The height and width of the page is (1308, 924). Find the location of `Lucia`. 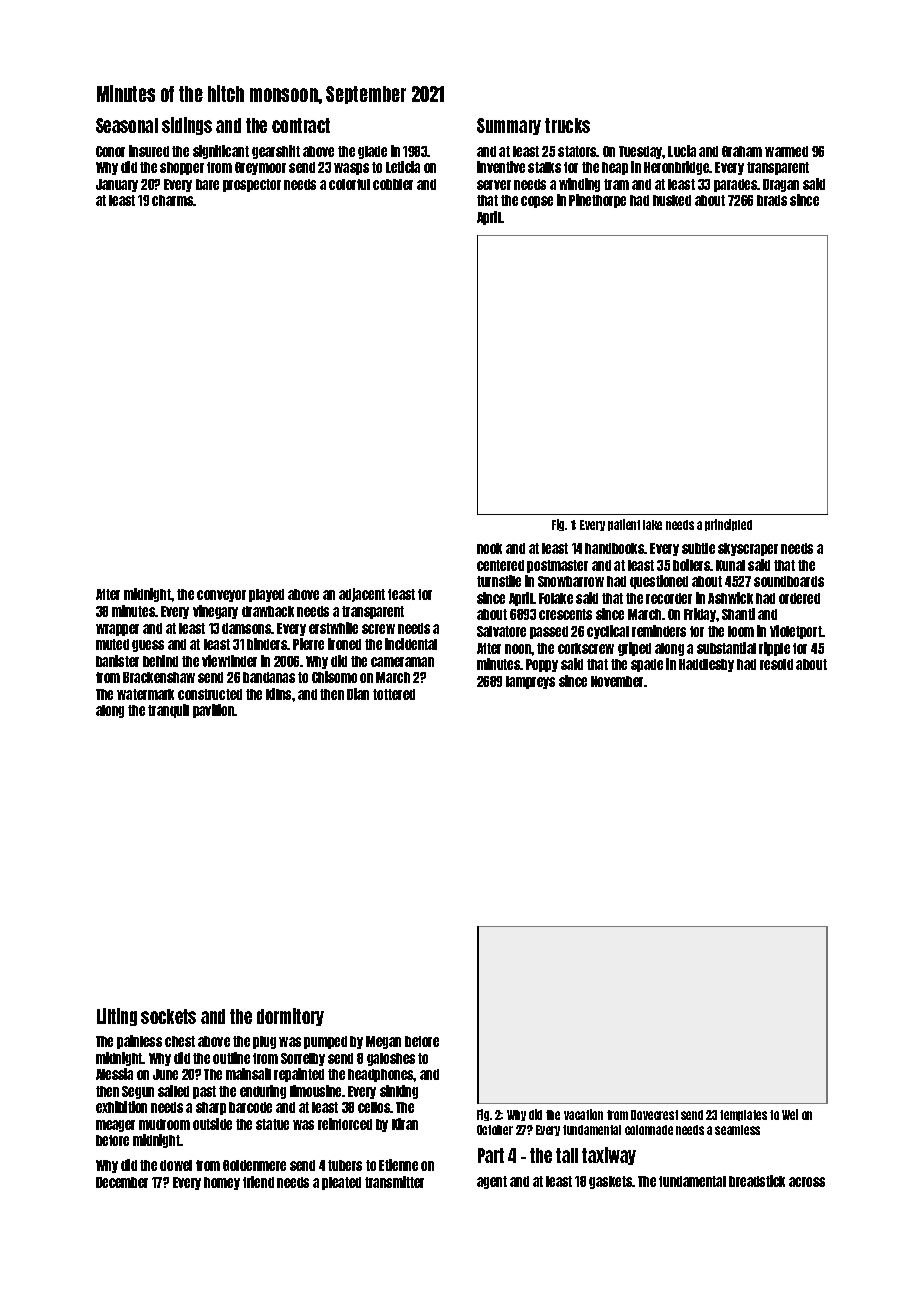

Lucia is located at coordinates (682, 151).
